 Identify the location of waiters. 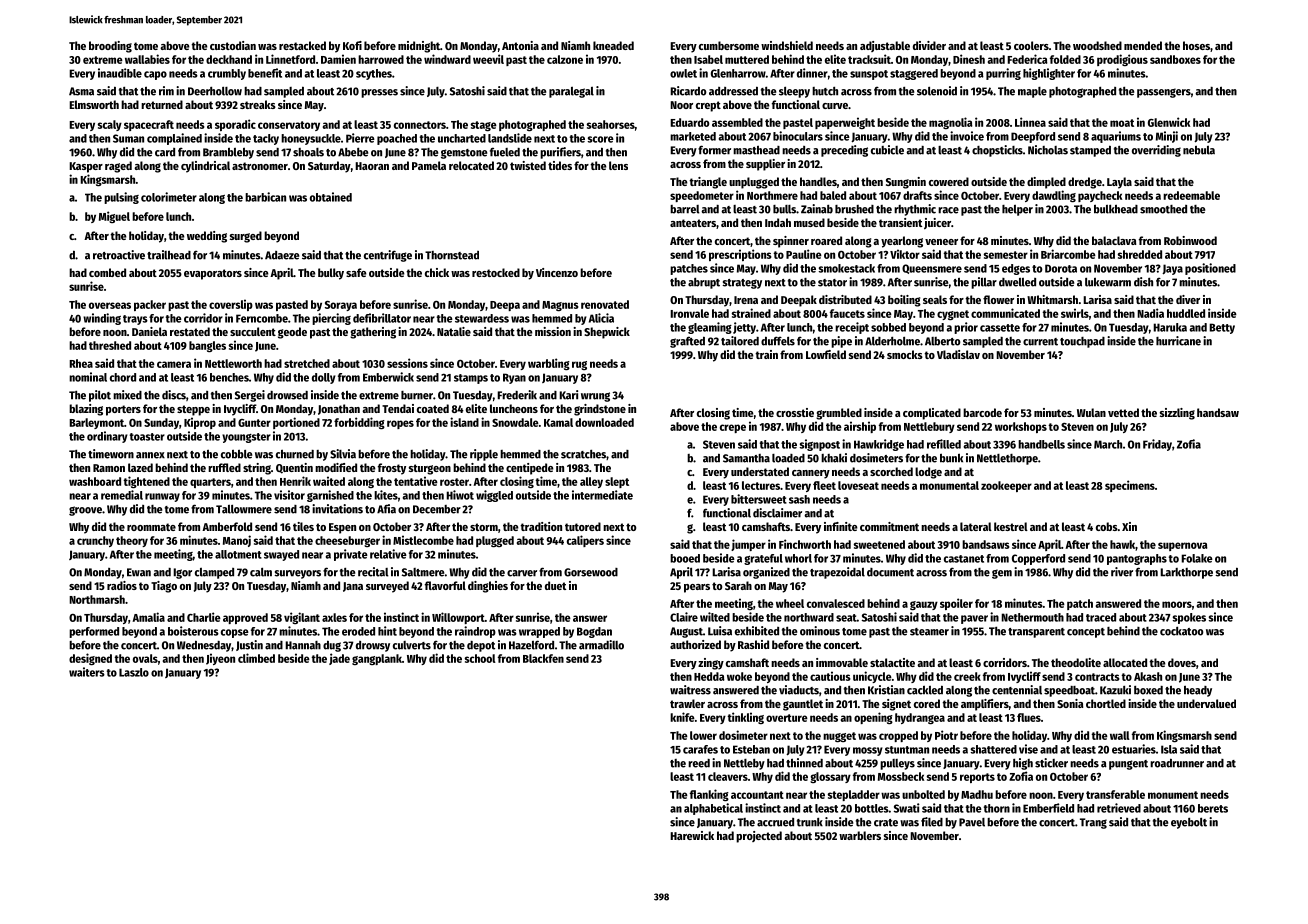
(87, 672).
